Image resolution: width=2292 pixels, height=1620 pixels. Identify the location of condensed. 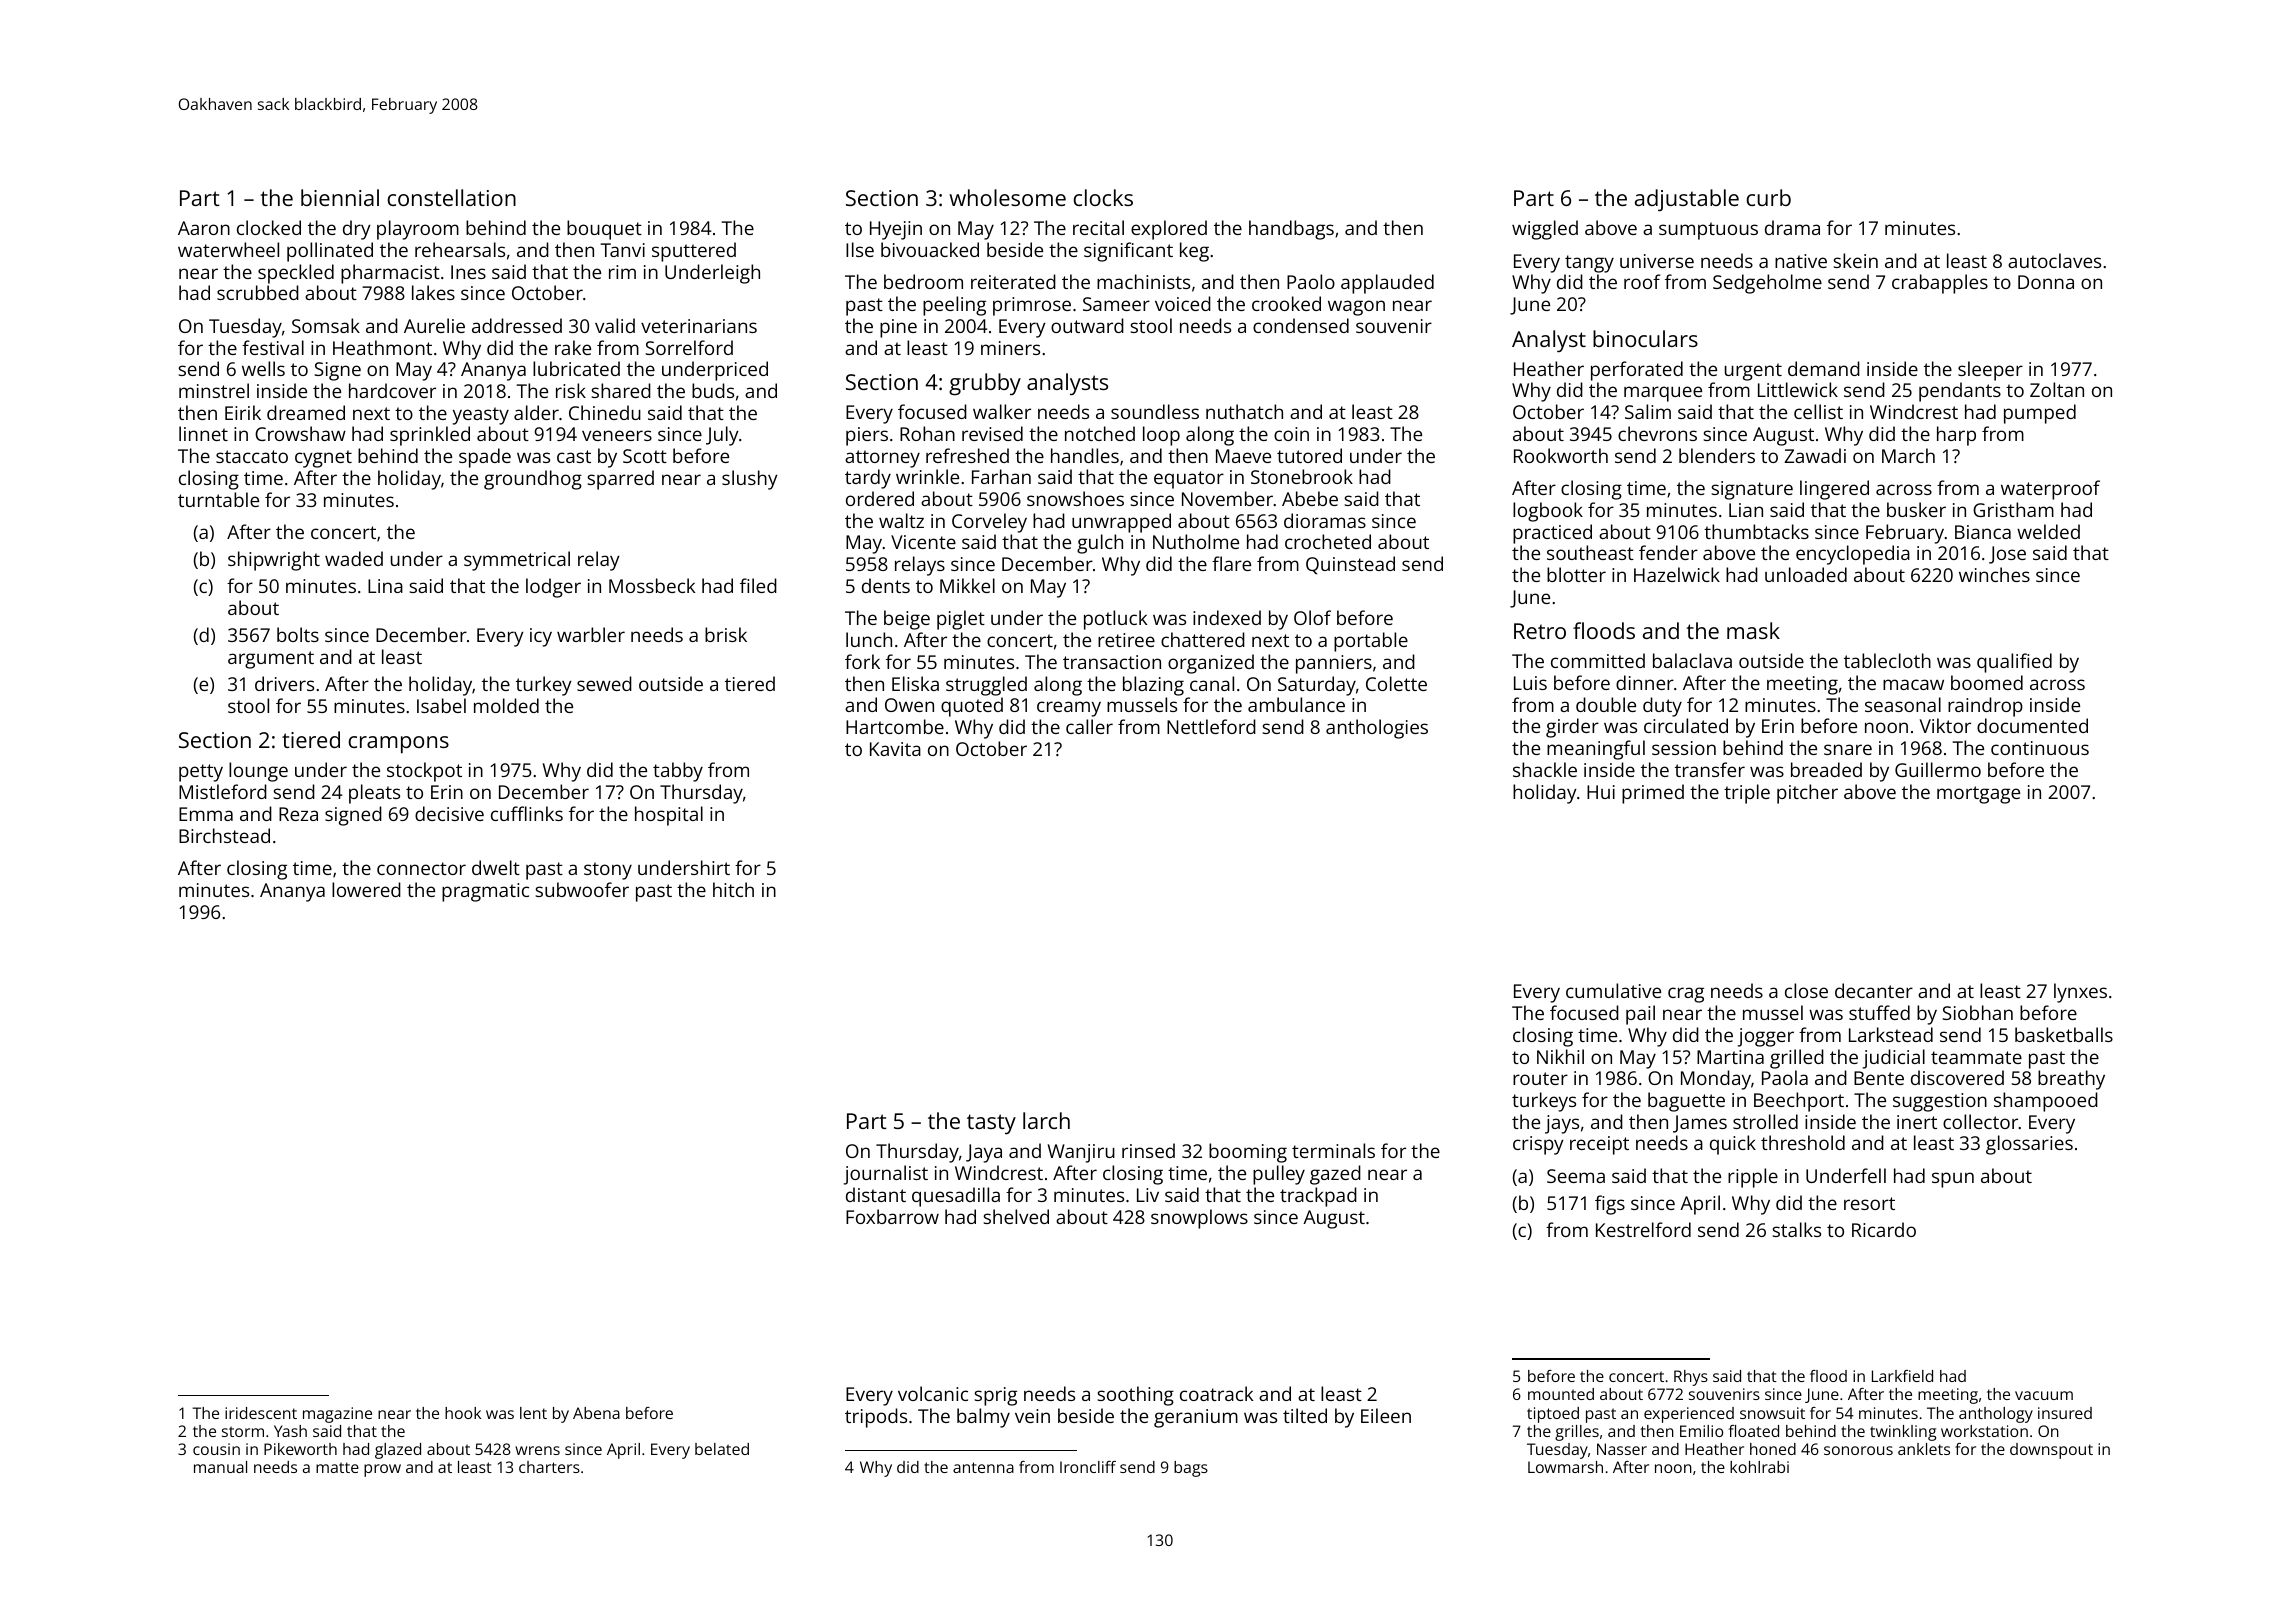
(1301, 325).
